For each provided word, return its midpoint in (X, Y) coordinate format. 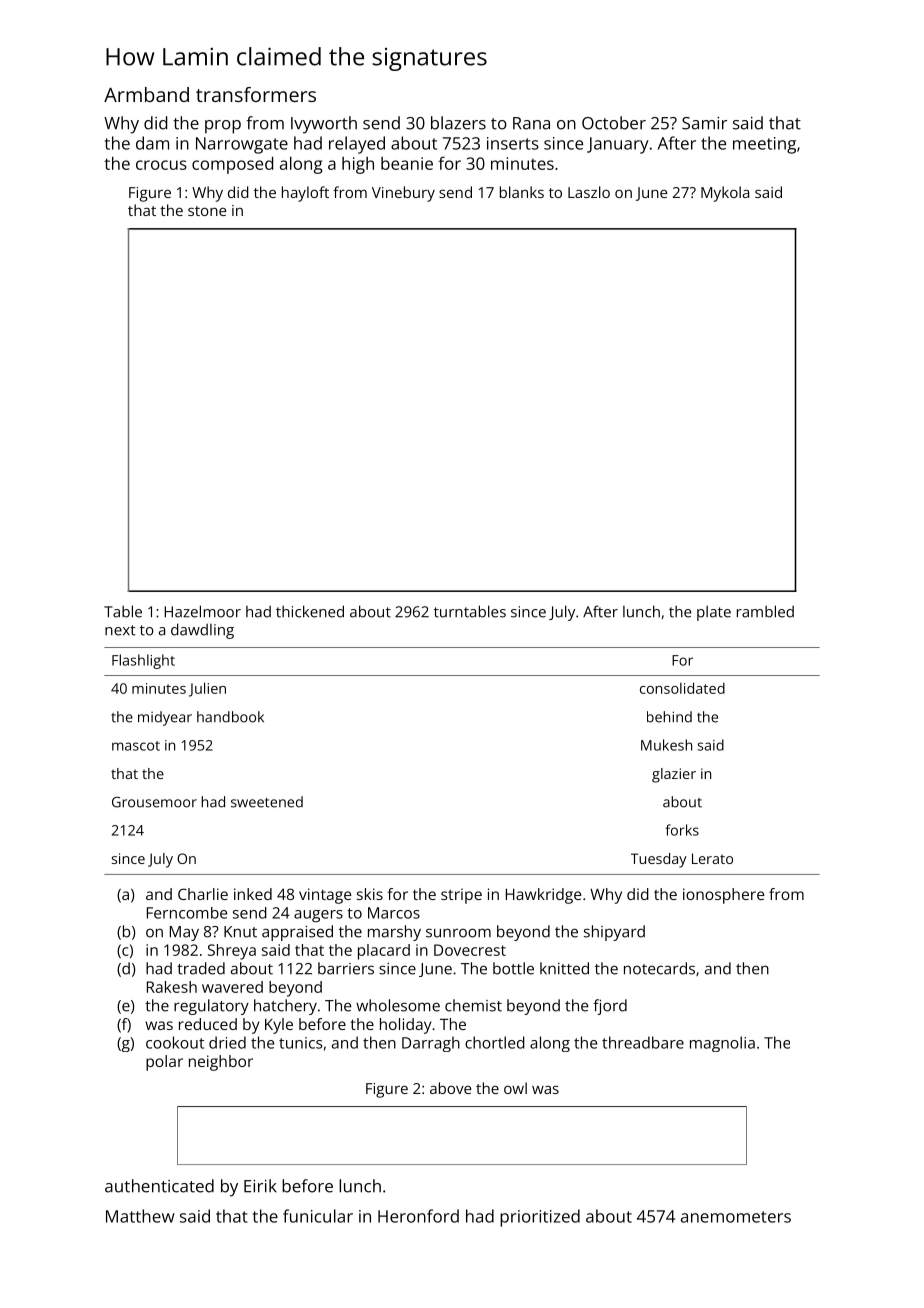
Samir (704, 123)
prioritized (540, 1218)
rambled (765, 611)
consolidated (682, 688)
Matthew (140, 1216)
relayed (357, 145)
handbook (230, 717)
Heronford (418, 1216)
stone (207, 211)
